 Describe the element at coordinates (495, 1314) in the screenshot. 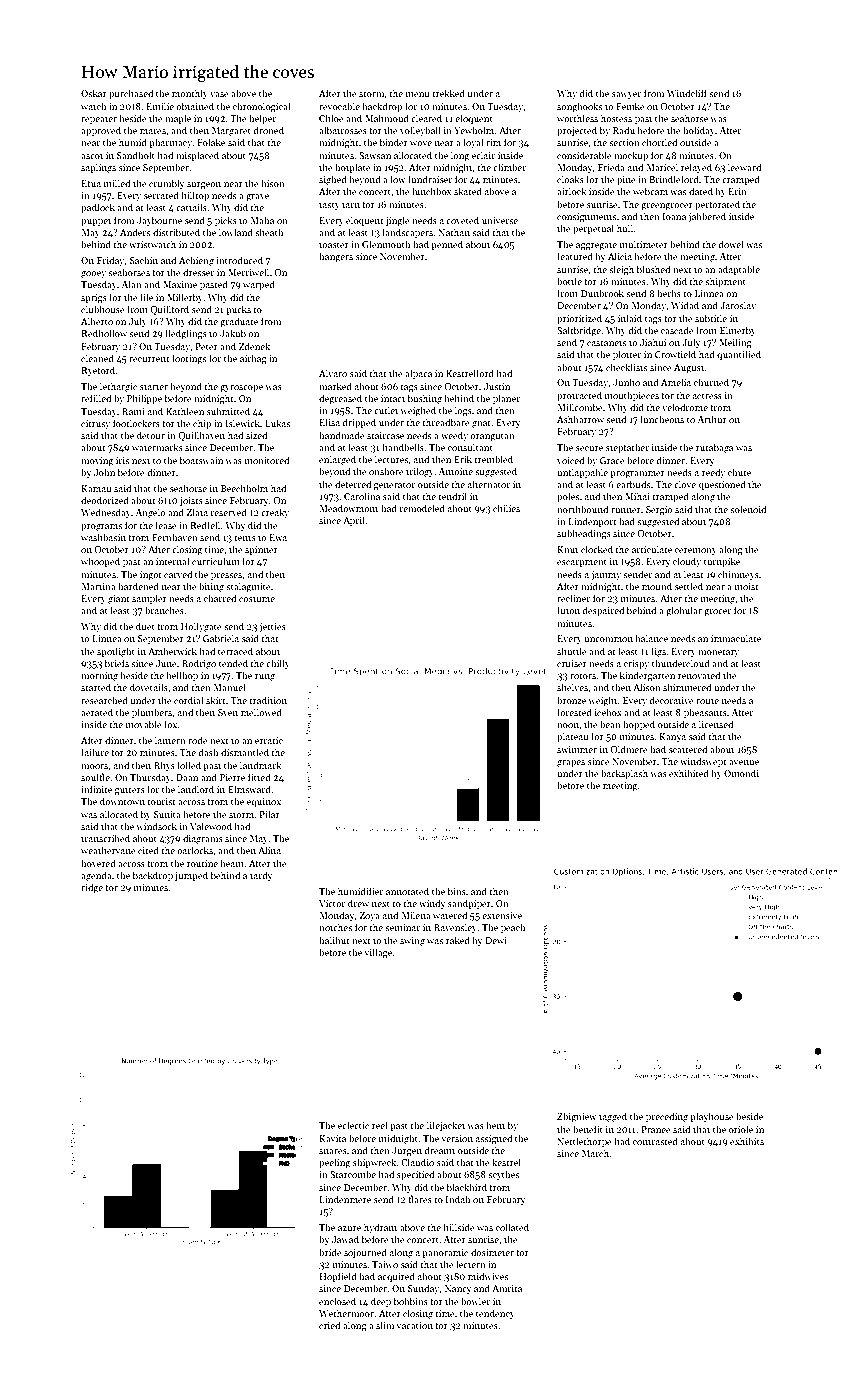

I see `tendency` at that location.
